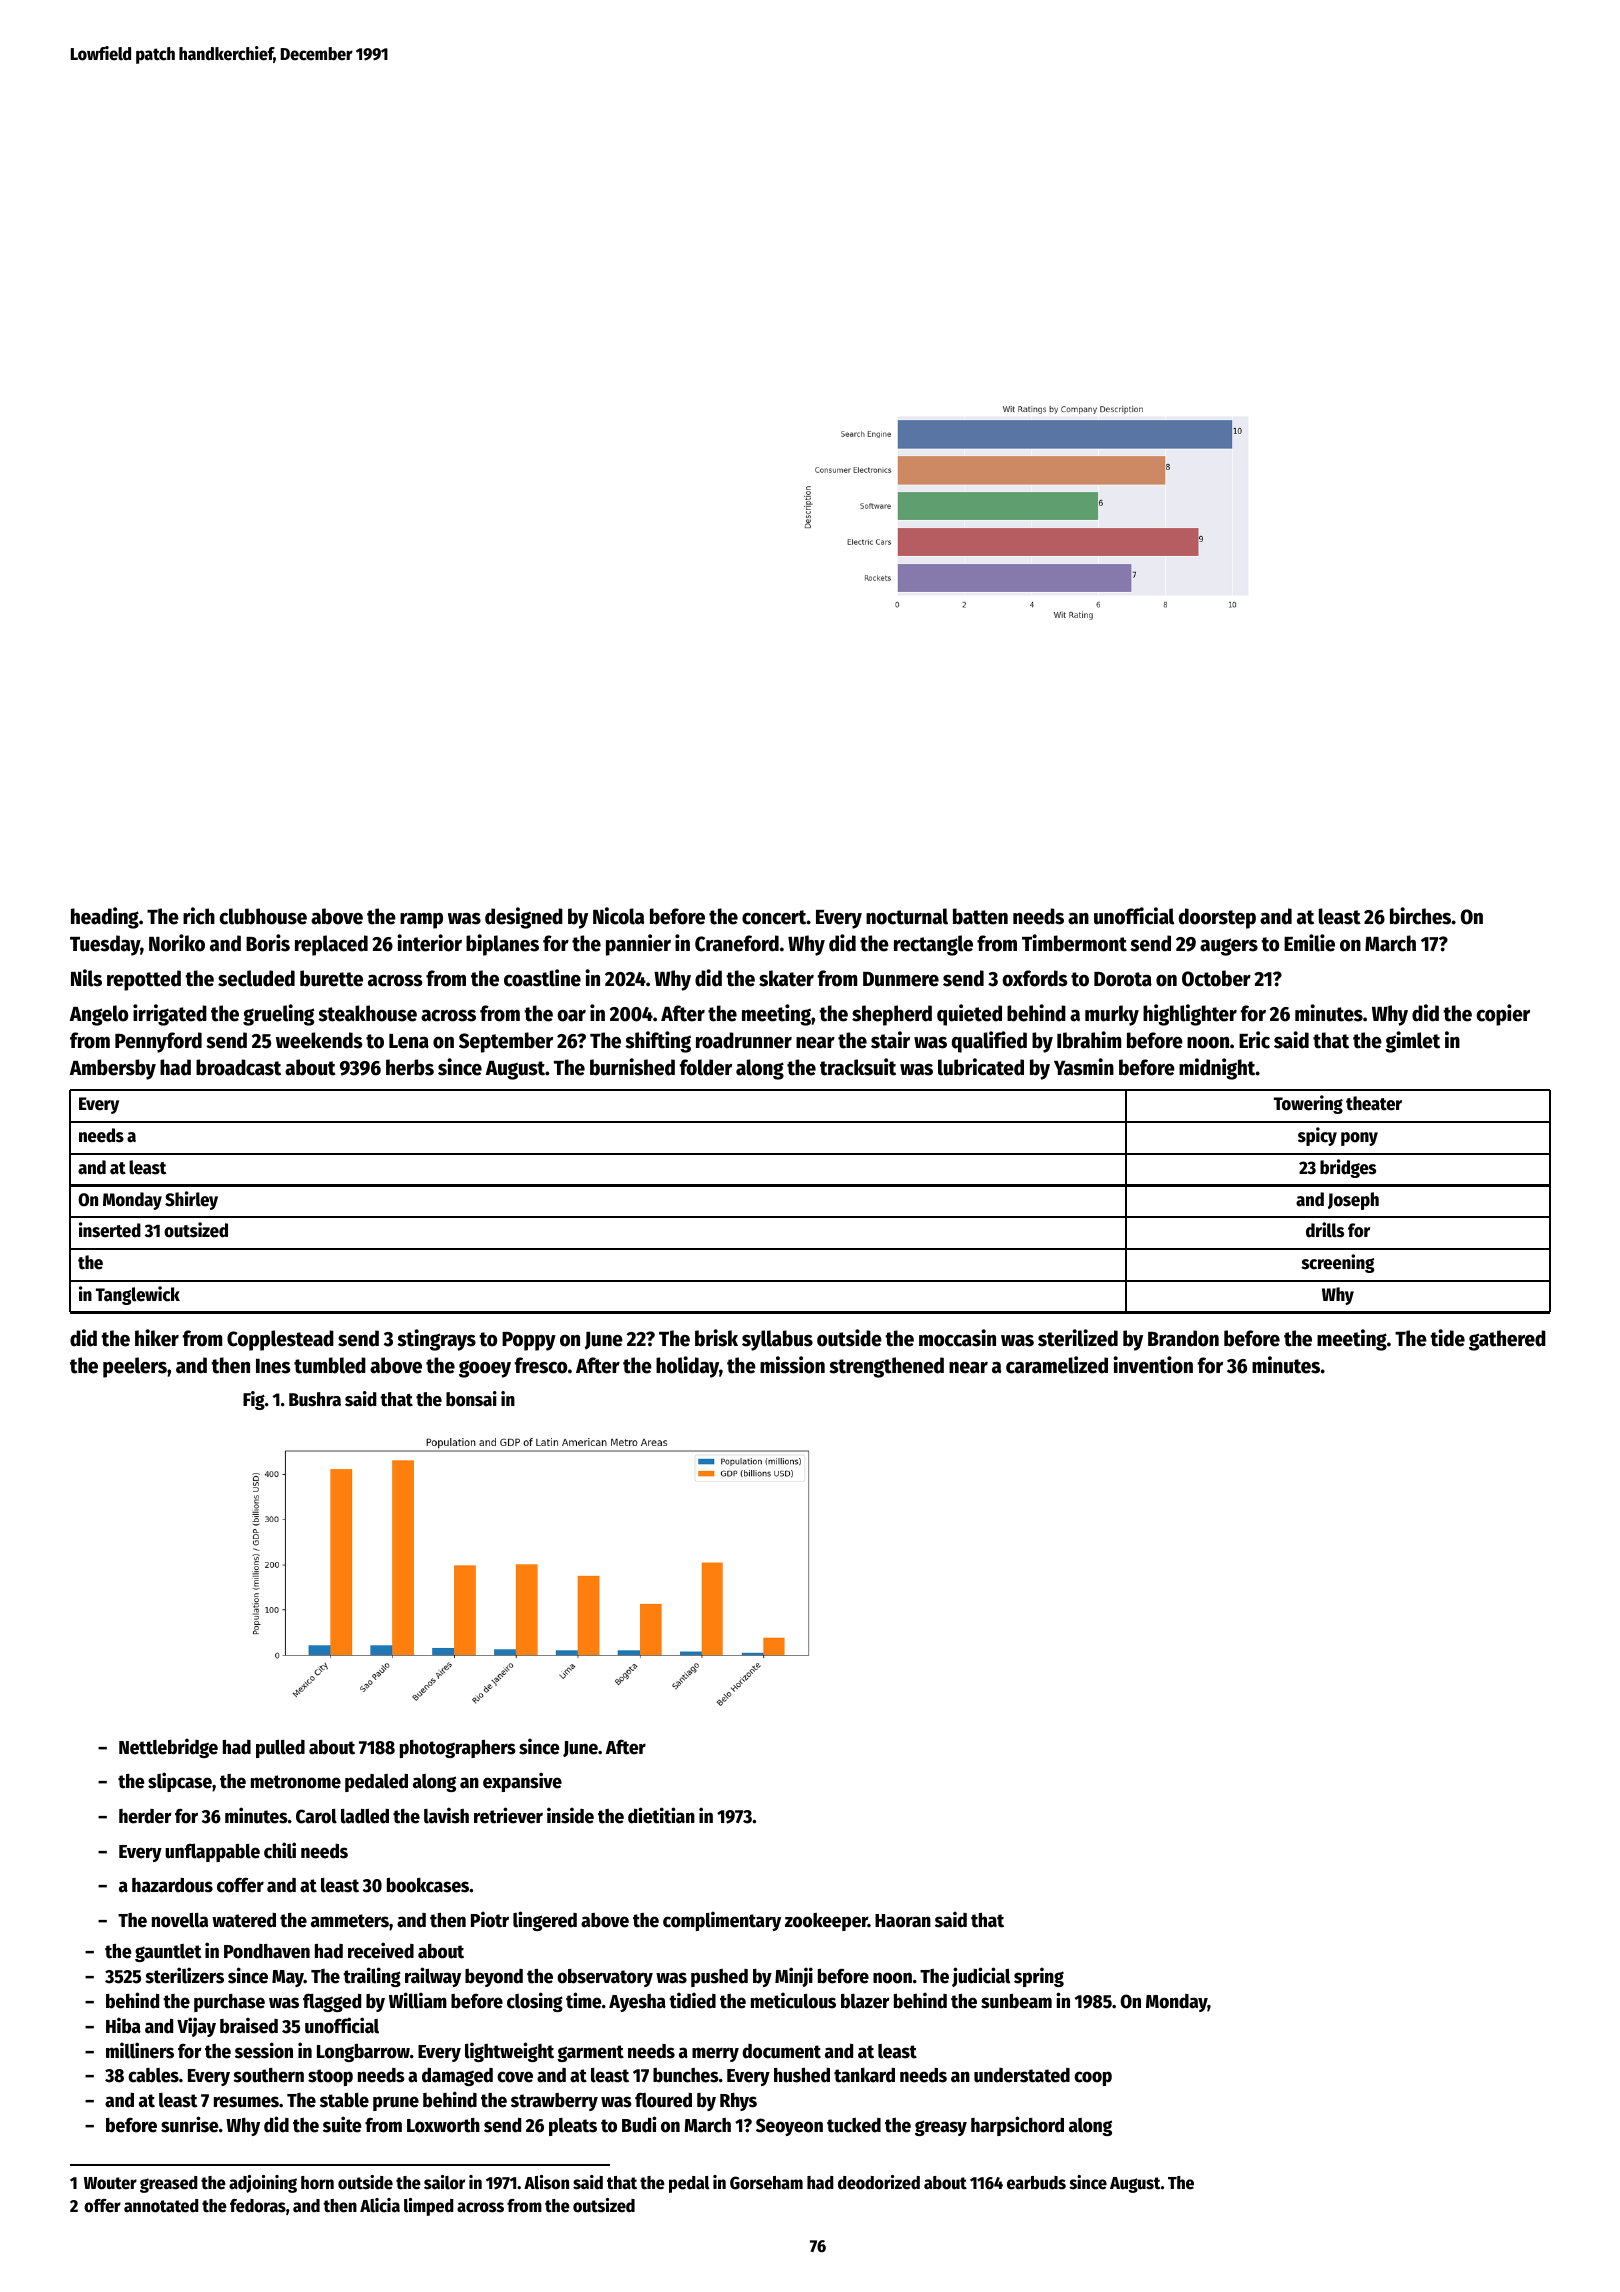 This image has height=2292, width=1620. I want to click on moccasin, so click(957, 1338).
